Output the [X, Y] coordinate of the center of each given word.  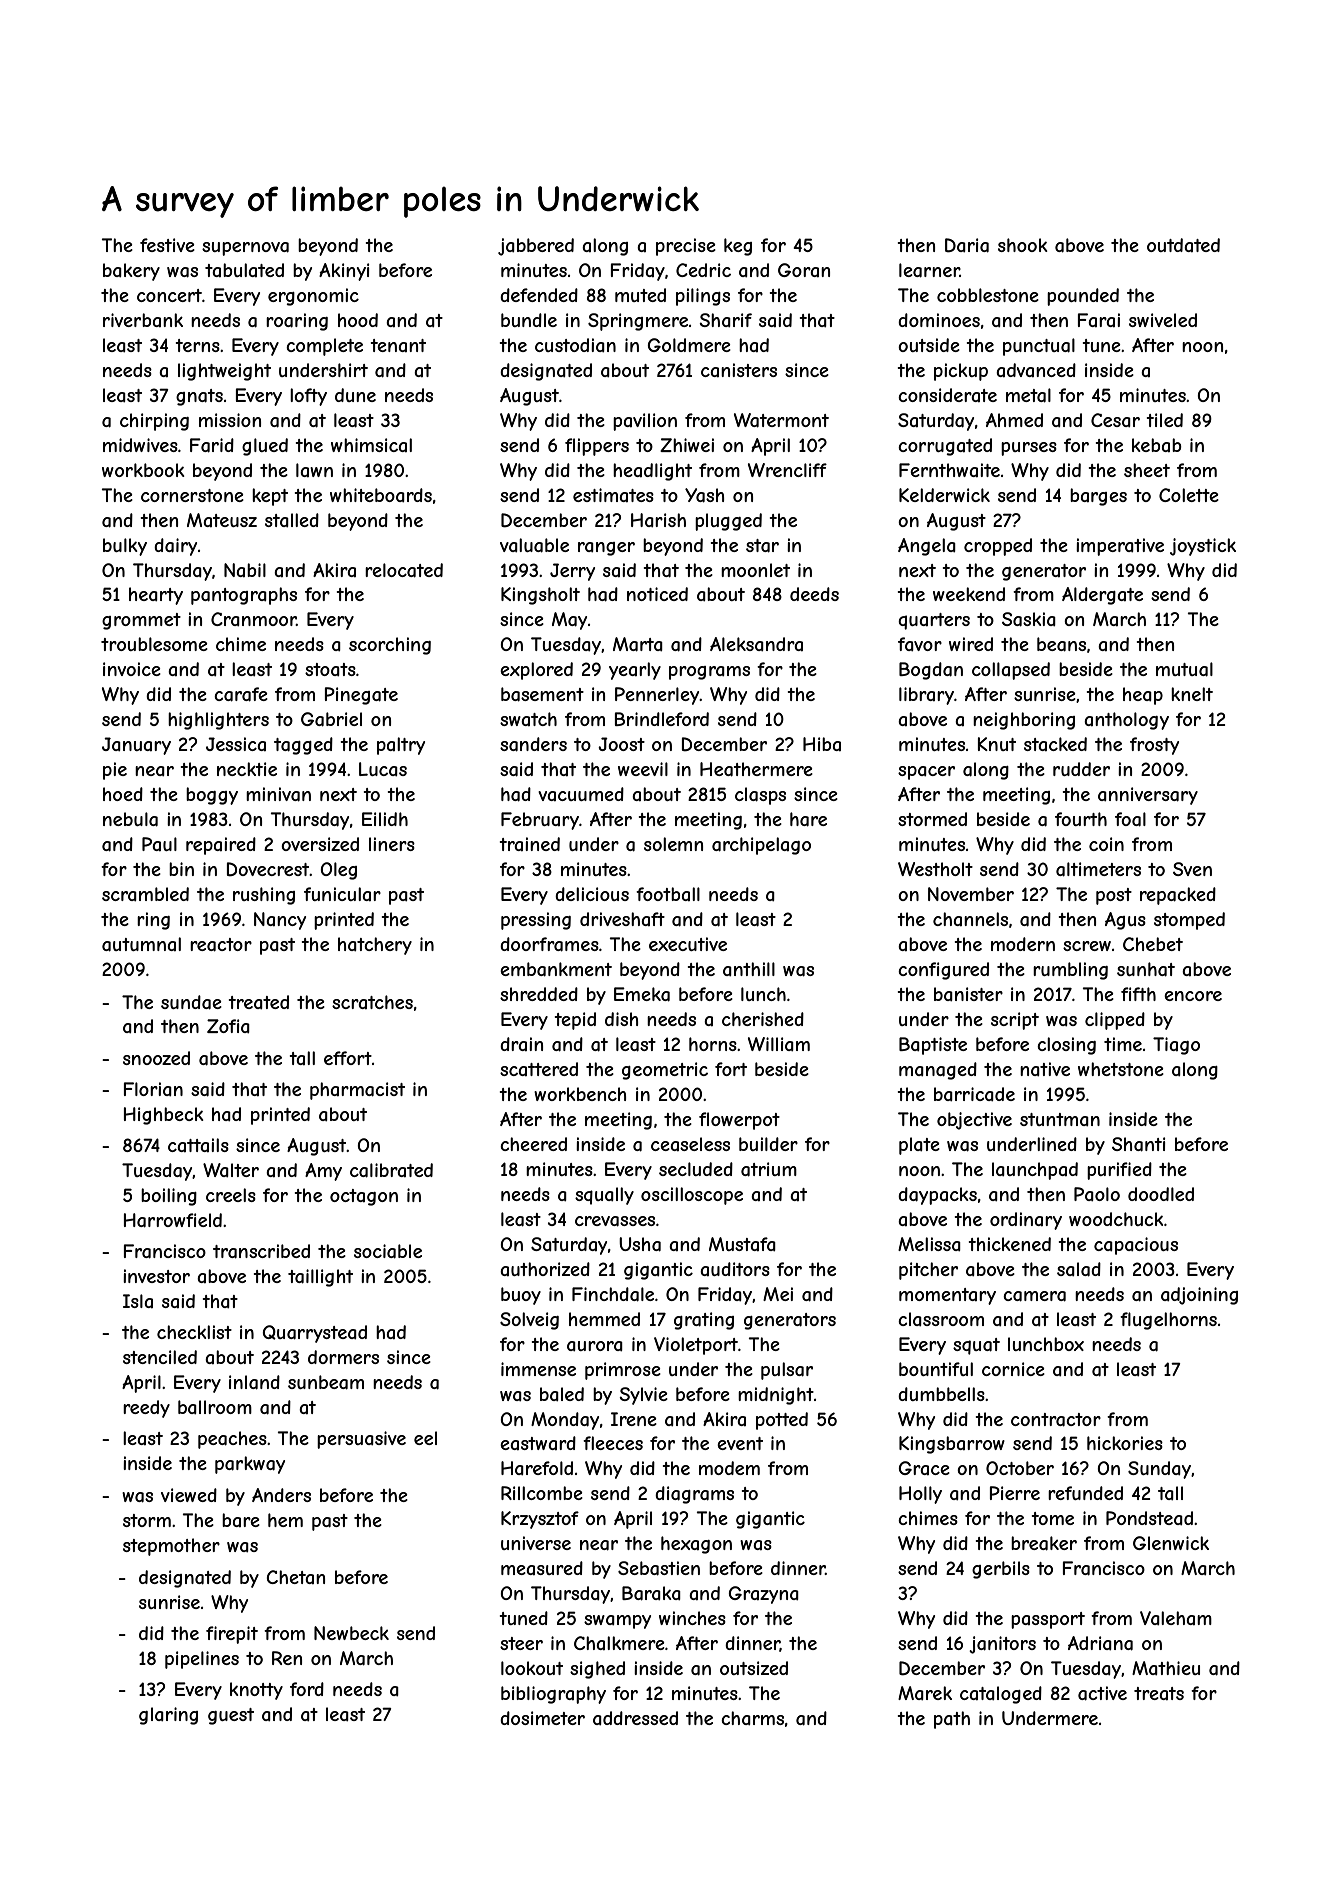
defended [539, 295]
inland [254, 1382]
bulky [125, 547]
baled [562, 1394]
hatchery [375, 946]
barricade [974, 1094]
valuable [534, 545]
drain [521, 1044]
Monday [565, 1421]
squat [976, 1346]
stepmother [171, 1547]
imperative [1120, 547]
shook [1023, 245]
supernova [245, 249]
